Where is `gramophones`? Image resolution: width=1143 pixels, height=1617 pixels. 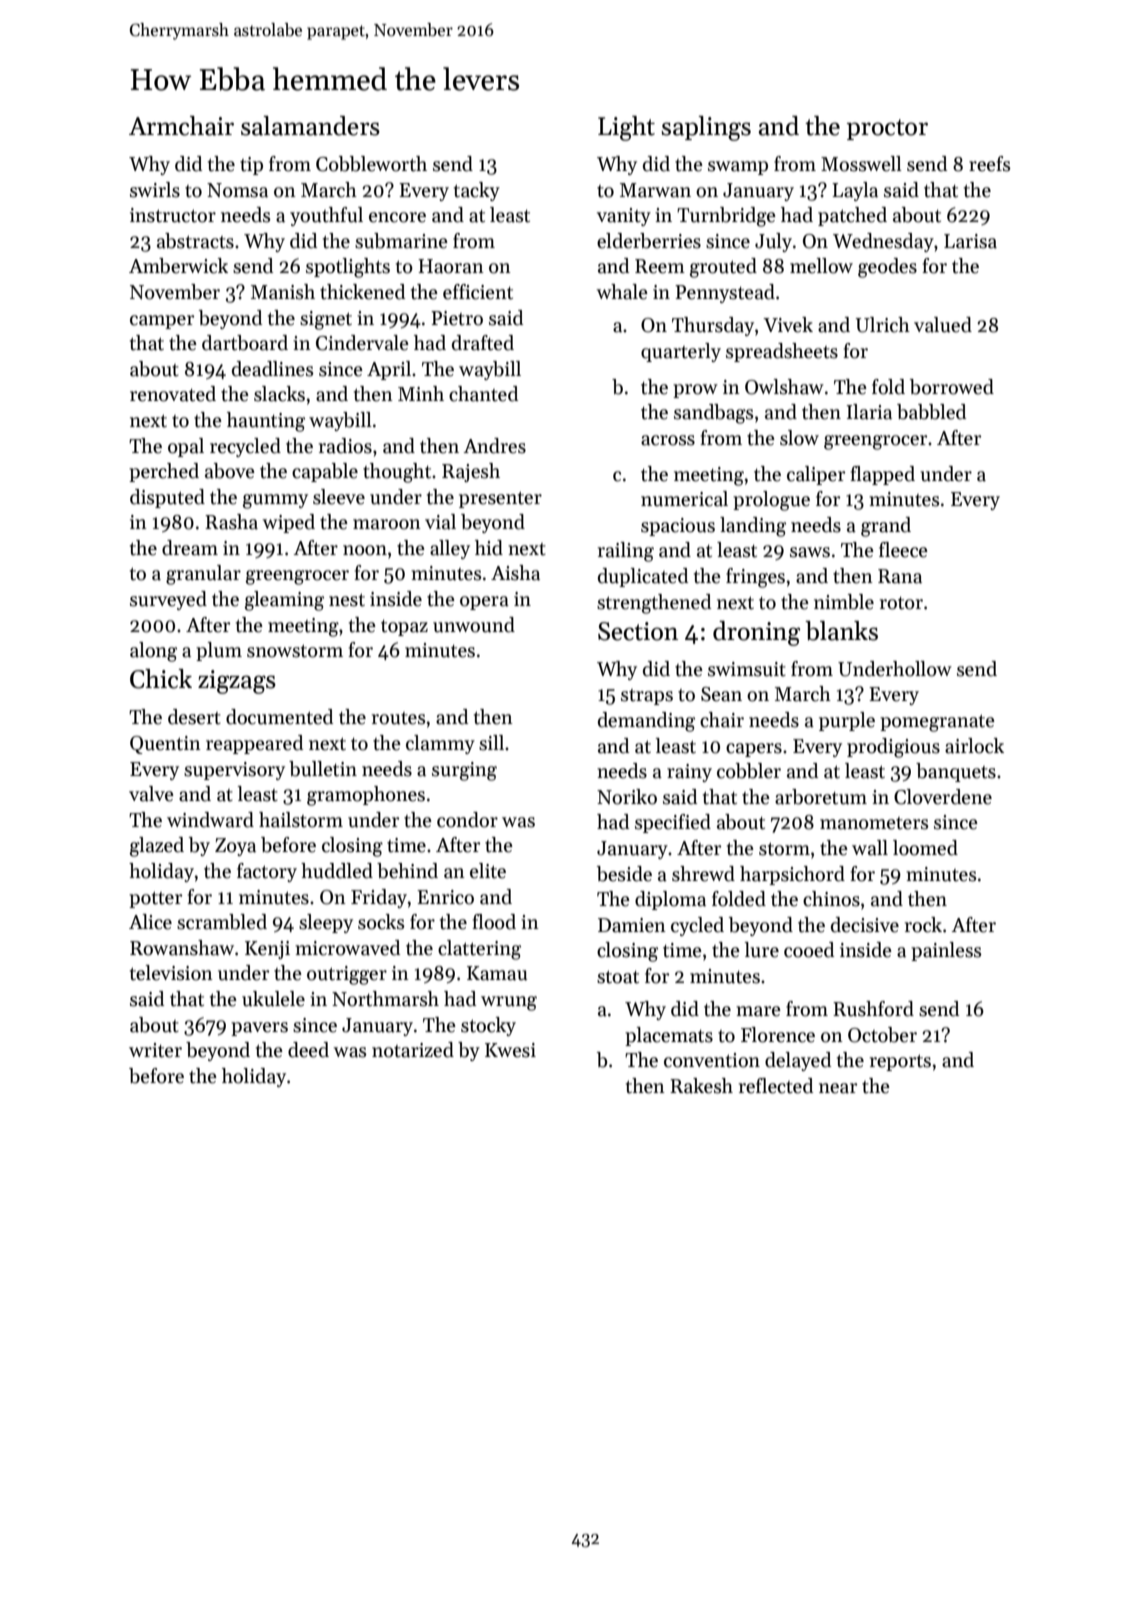 gramophones is located at coordinates (366, 796).
